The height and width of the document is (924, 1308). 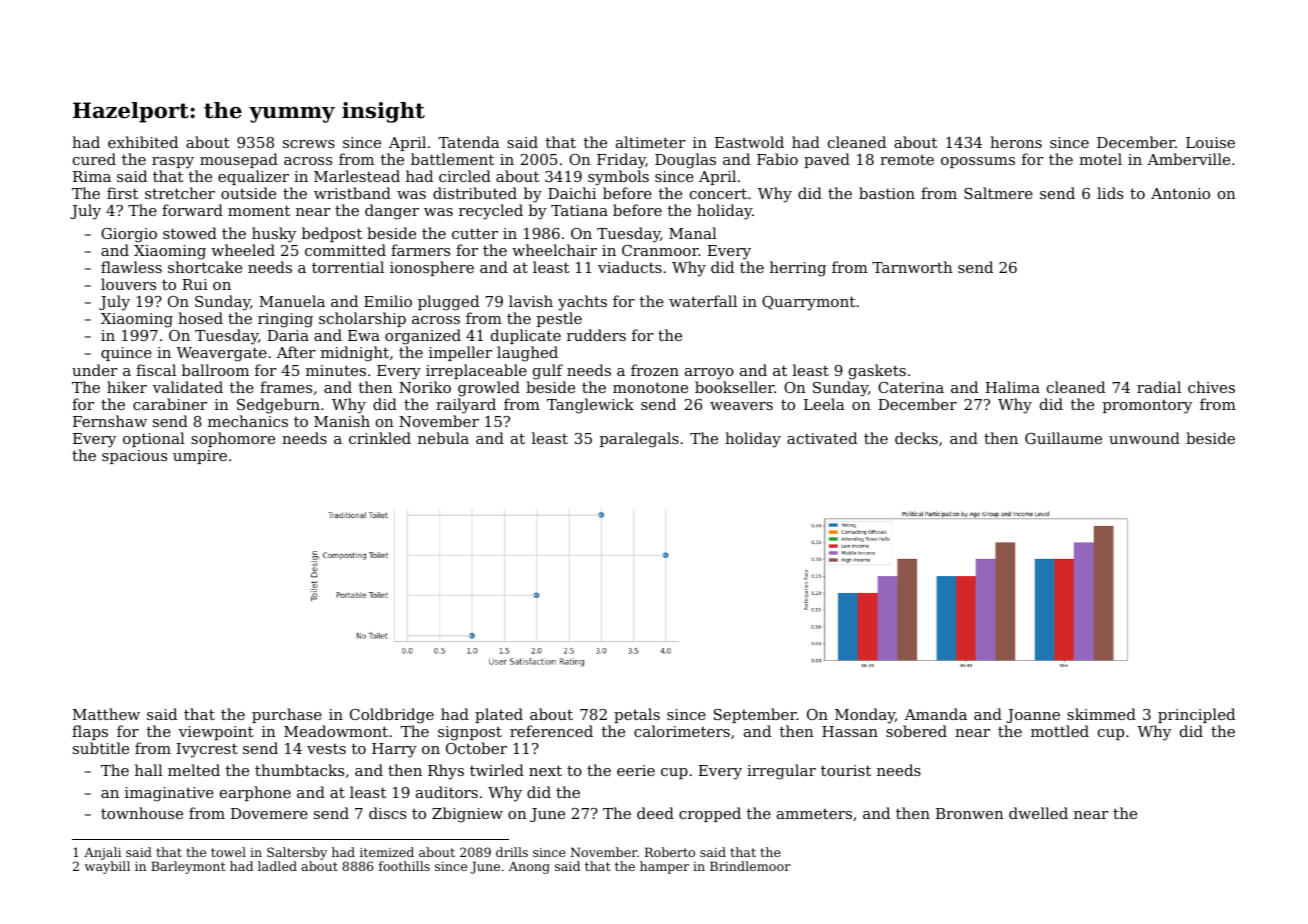 I want to click on dwelled, so click(x=1038, y=813).
